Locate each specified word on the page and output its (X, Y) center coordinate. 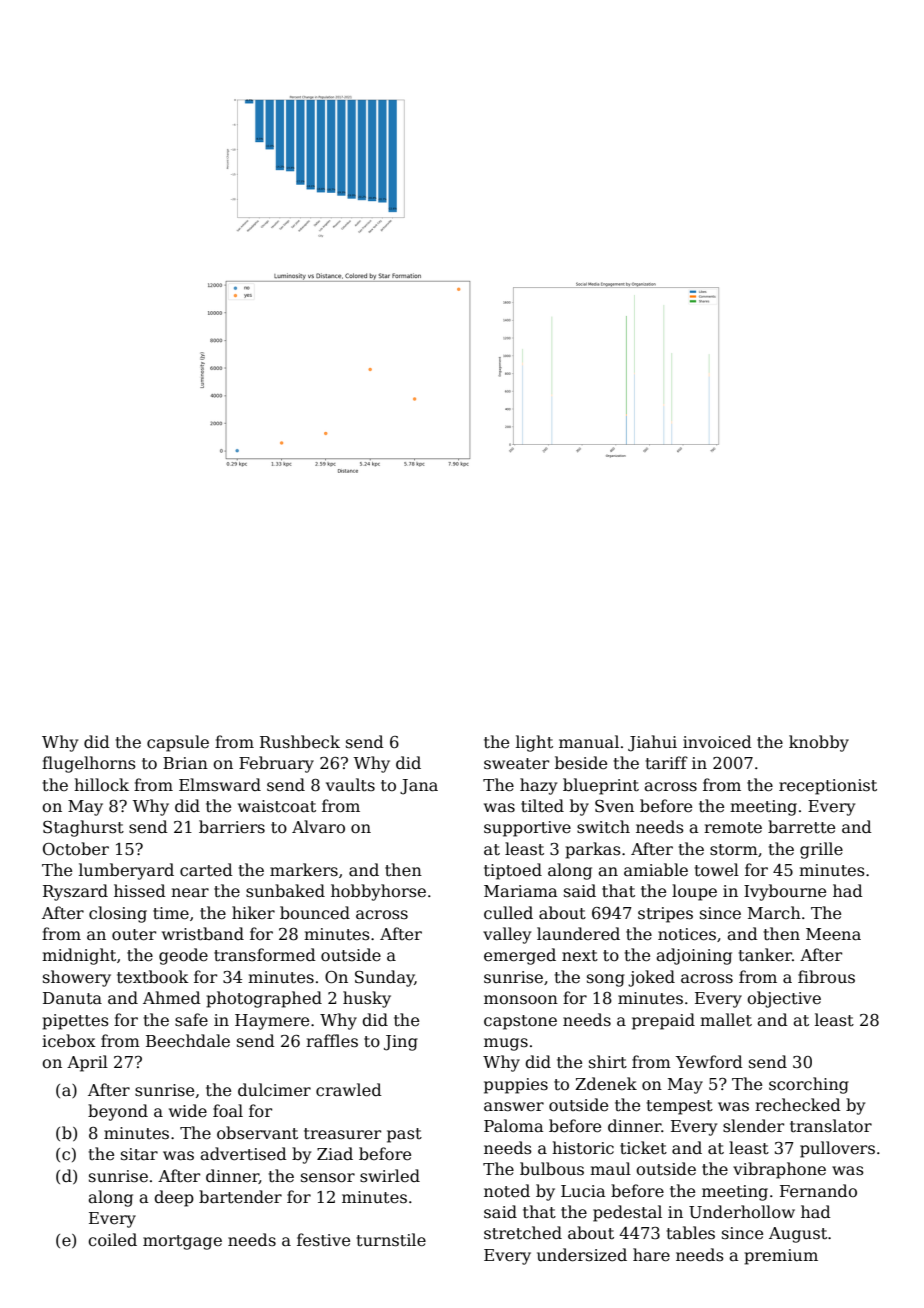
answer (514, 1106)
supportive (527, 829)
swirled (390, 1175)
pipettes (75, 1022)
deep (174, 1198)
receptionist (828, 787)
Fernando (818, 1191)
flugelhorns (89, 764)
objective (784, 999)
